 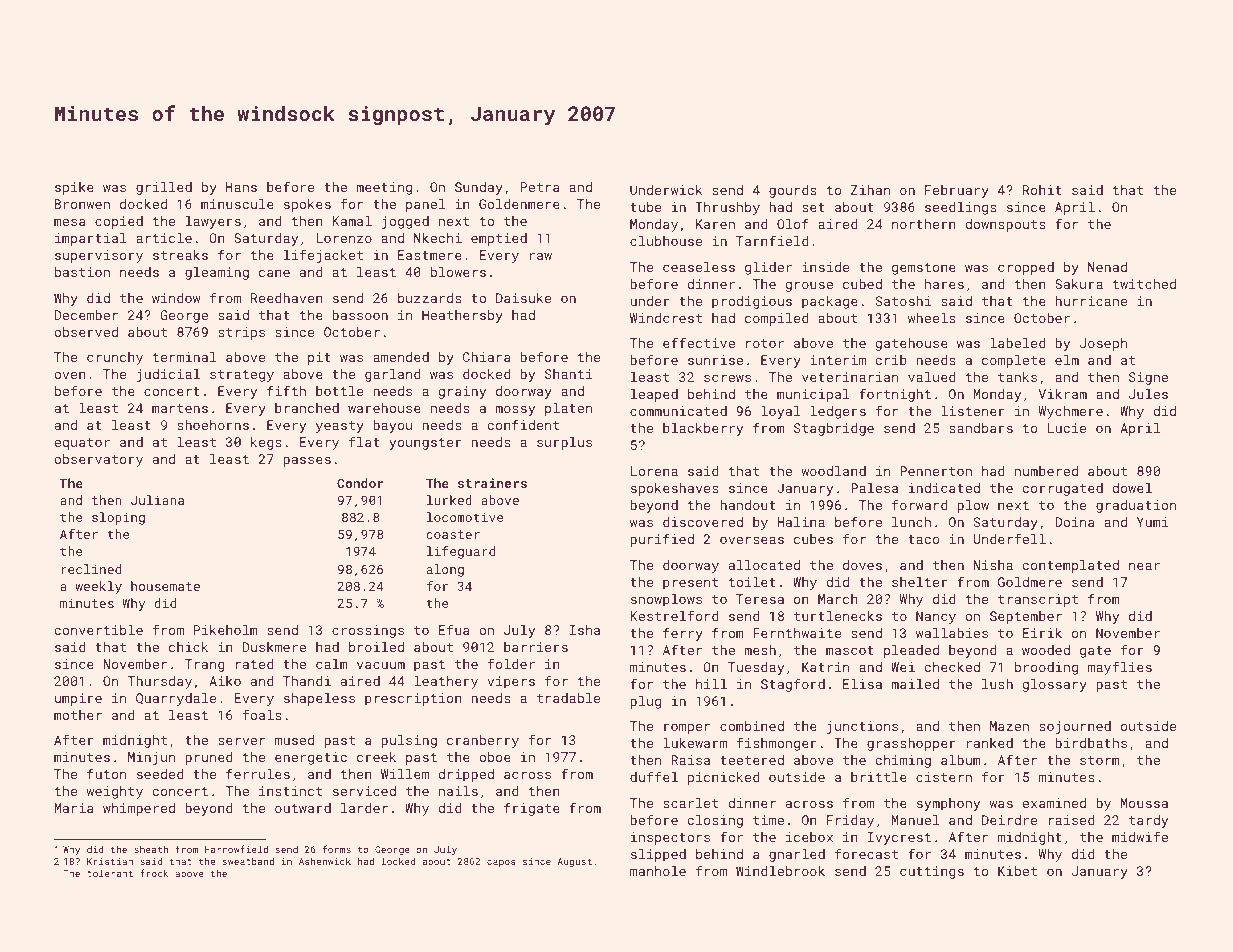 I want to click on Sunday, so click(x=479, y=188).
